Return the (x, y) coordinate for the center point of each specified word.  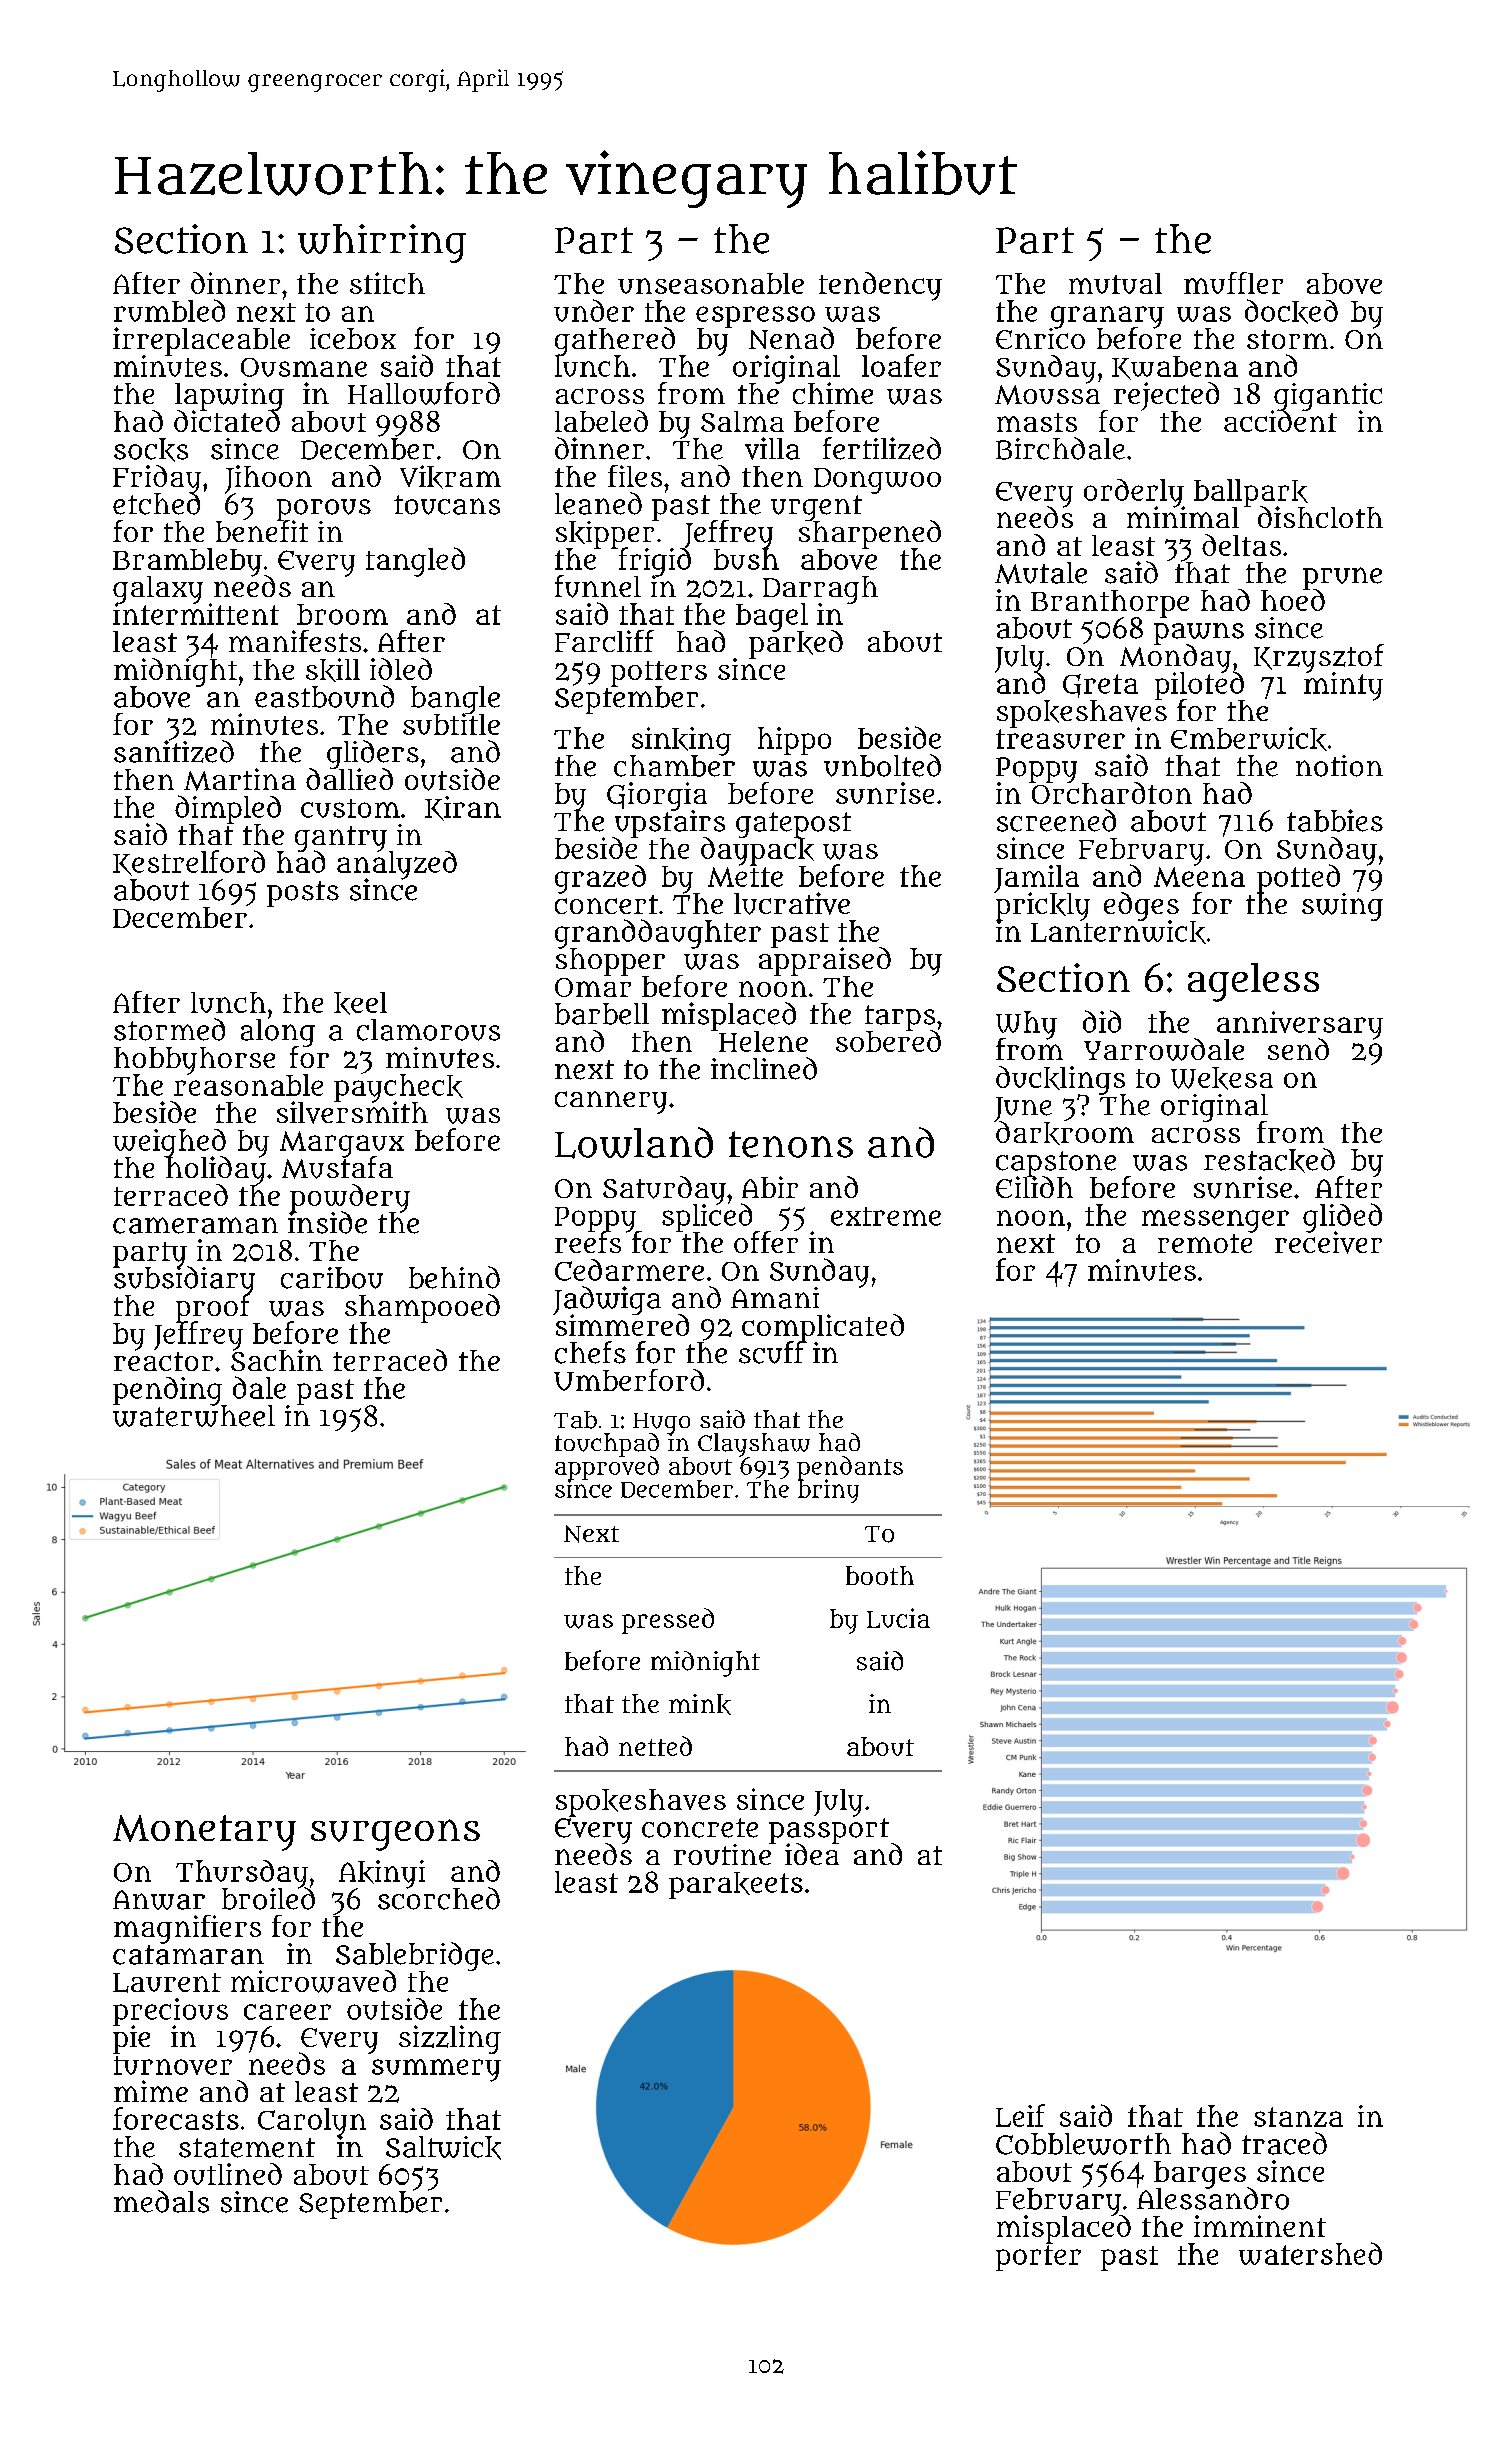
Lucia (898, 1618)
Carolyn (312, 2122)
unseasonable (711, 283)
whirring (382, 243)
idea (812, 1854)
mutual (1115, 283)
